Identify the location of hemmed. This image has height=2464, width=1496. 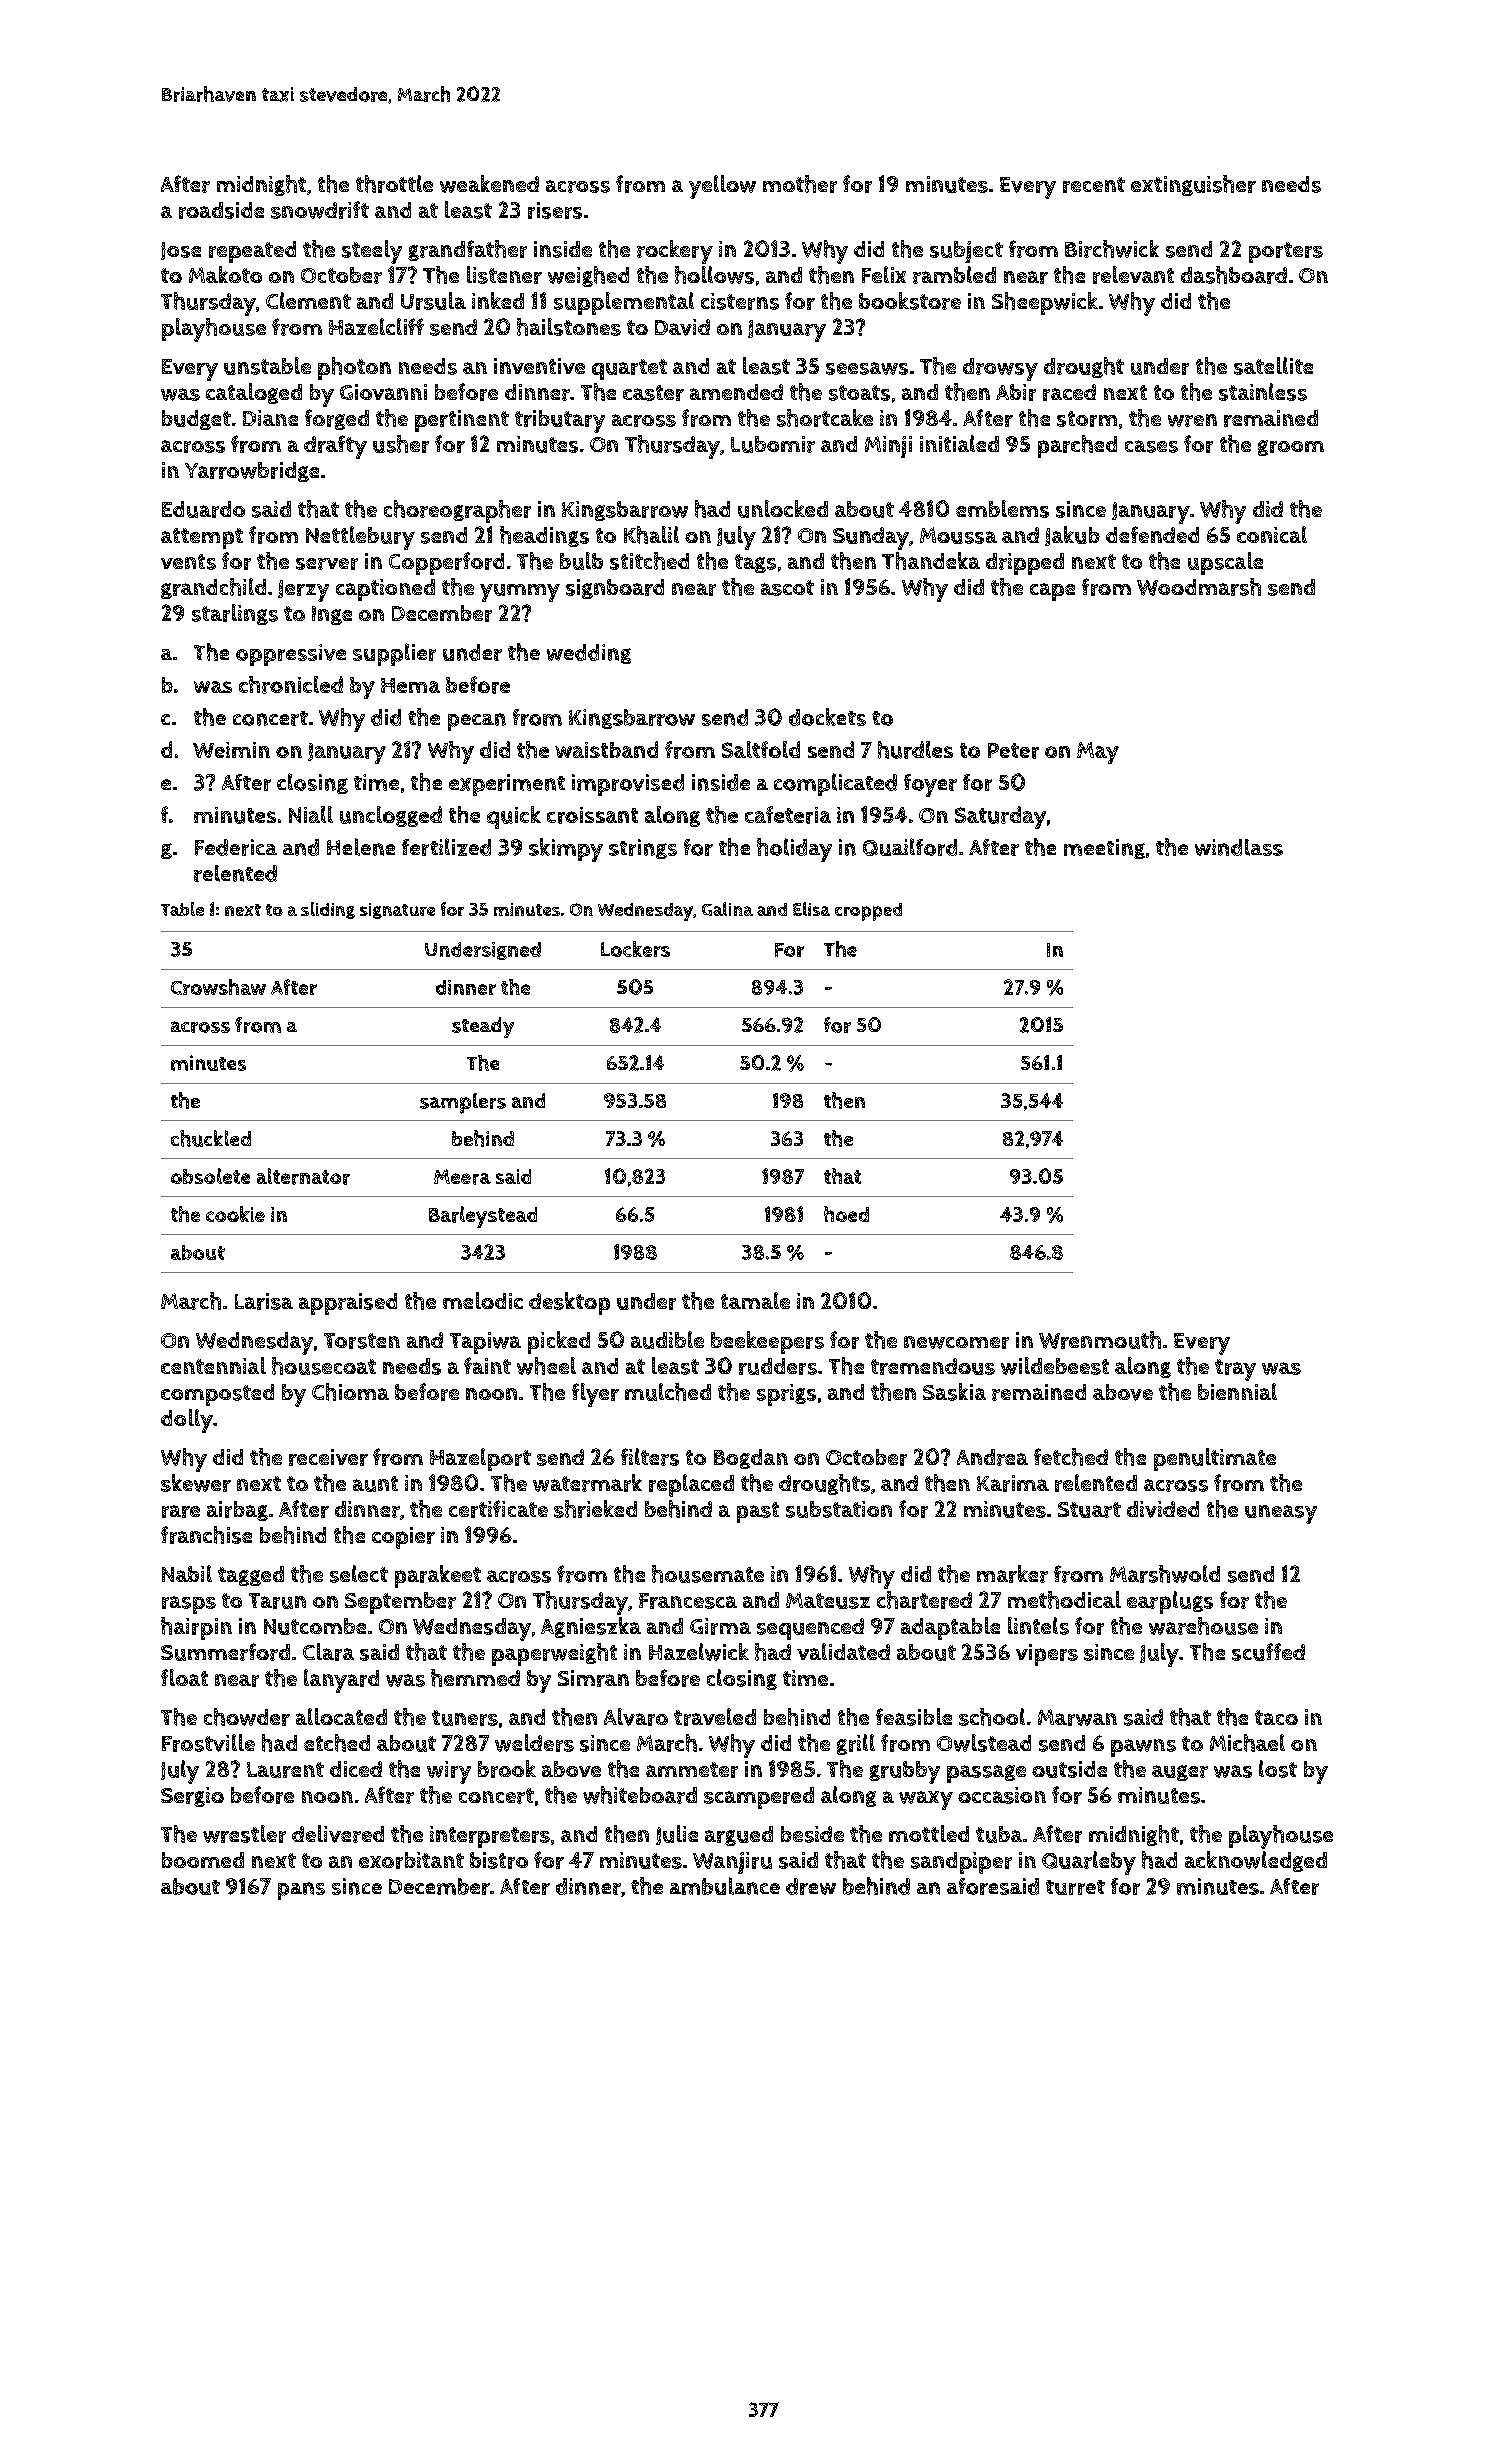
(475, 1678).
